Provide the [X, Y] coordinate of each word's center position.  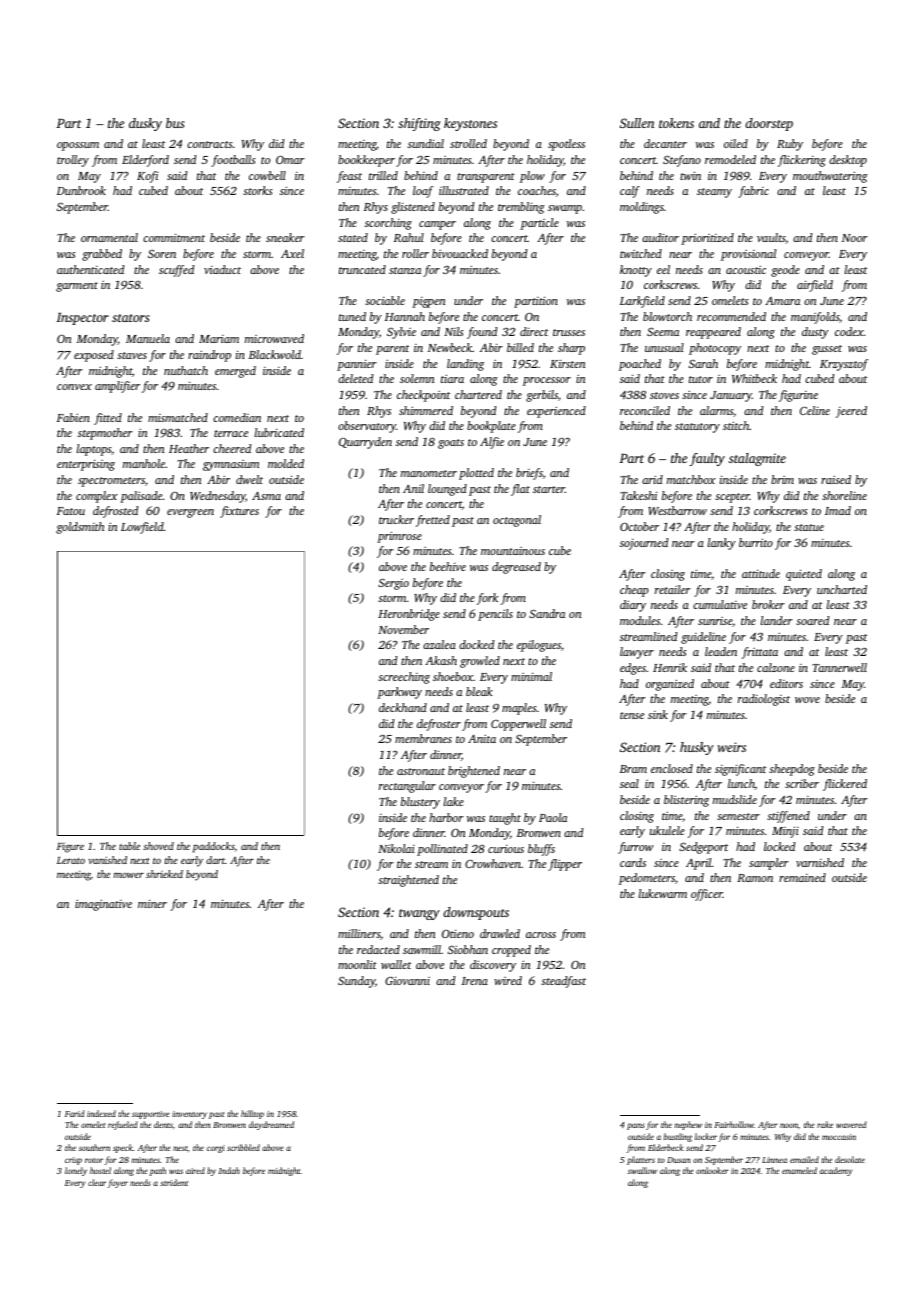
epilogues [539, 646]
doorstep [769, 124]
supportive [151, 1115]
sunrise [715, 621]
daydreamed [271, 1125]
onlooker [712, 1170]
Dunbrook [81, 190]
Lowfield [142, 528]
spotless [566, 145]
